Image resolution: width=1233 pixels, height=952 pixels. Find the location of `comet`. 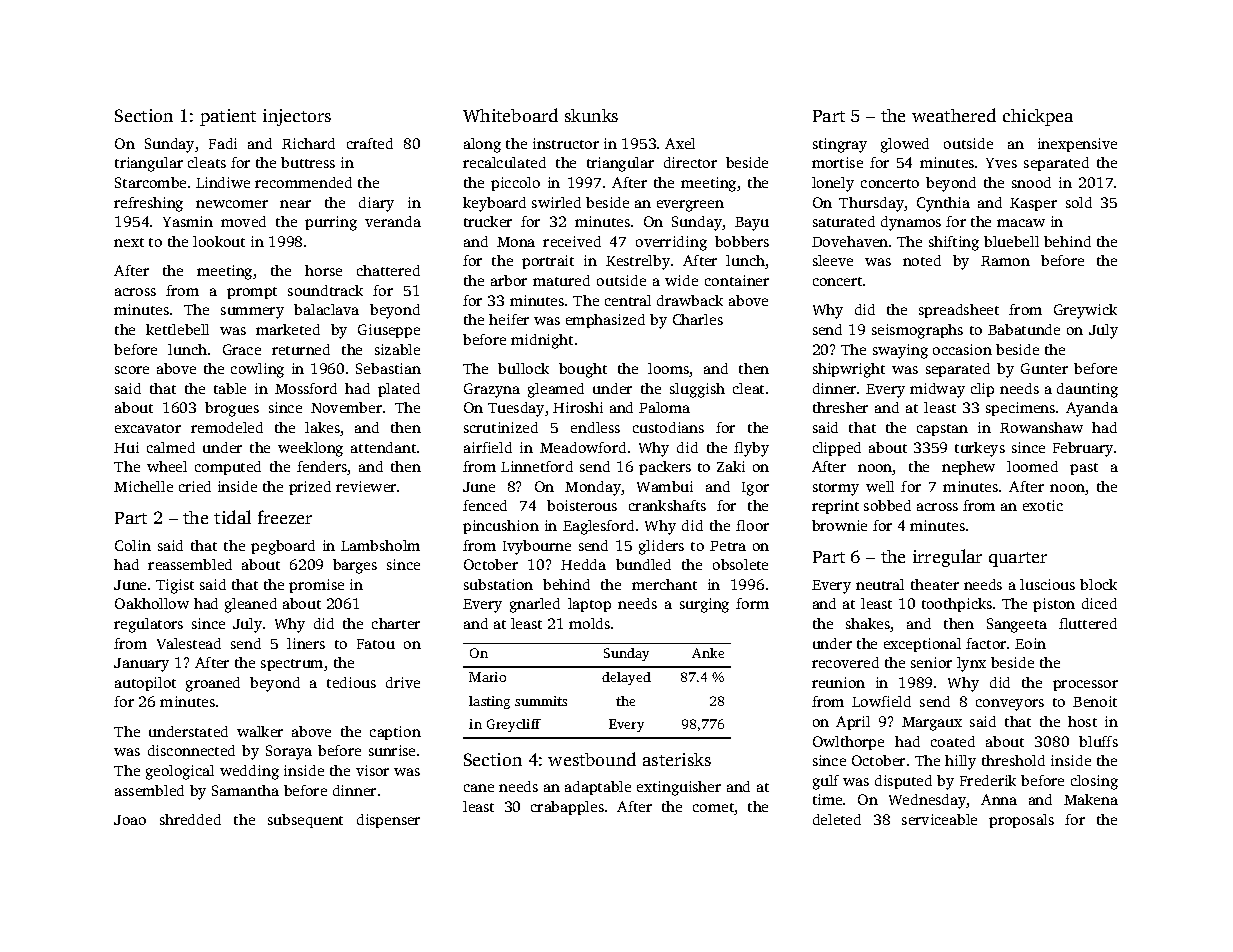

comet is located at coordinates (713, 807).
